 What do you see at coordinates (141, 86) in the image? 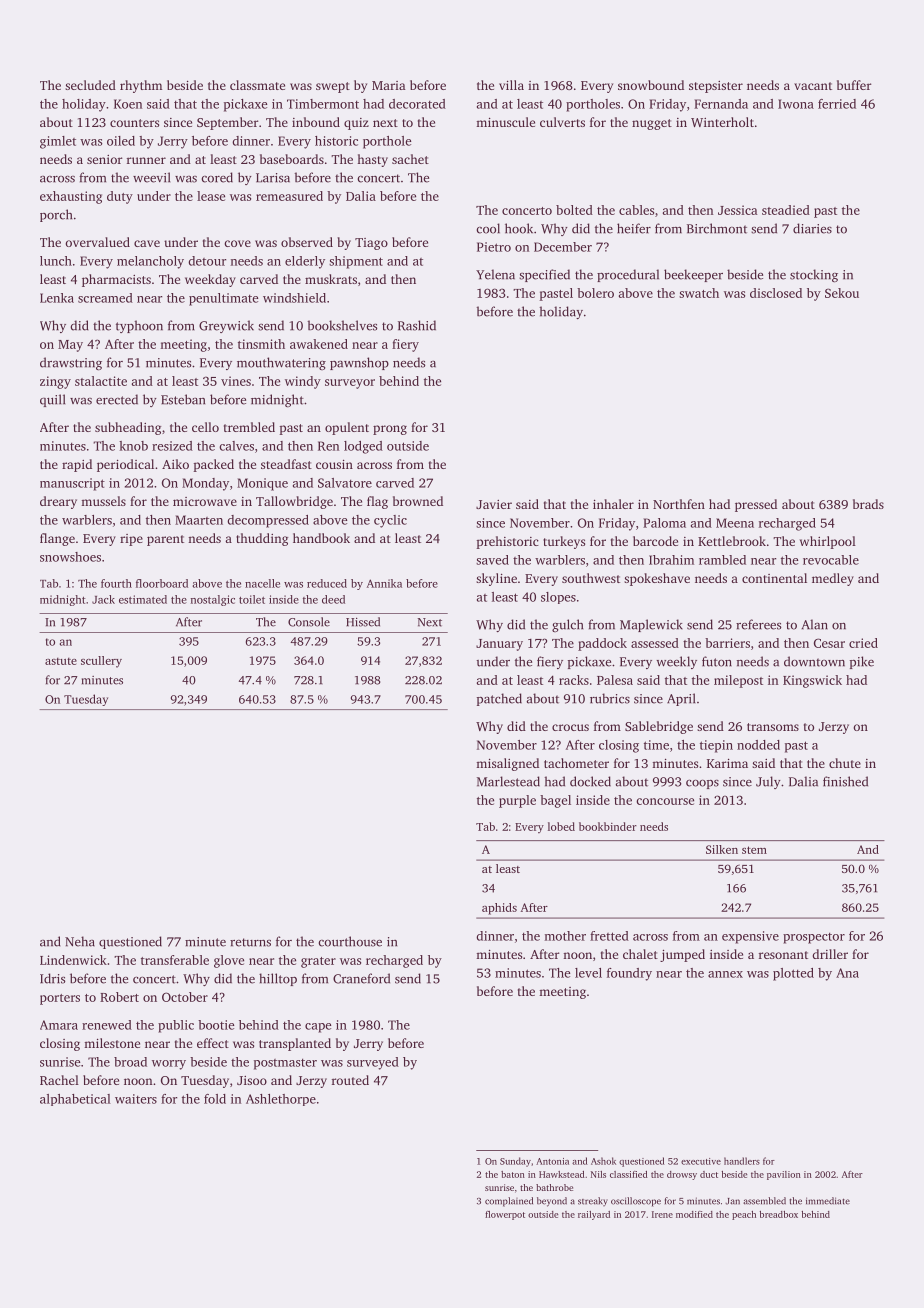
I see `rhythm` at bounding box center [141, 86].
